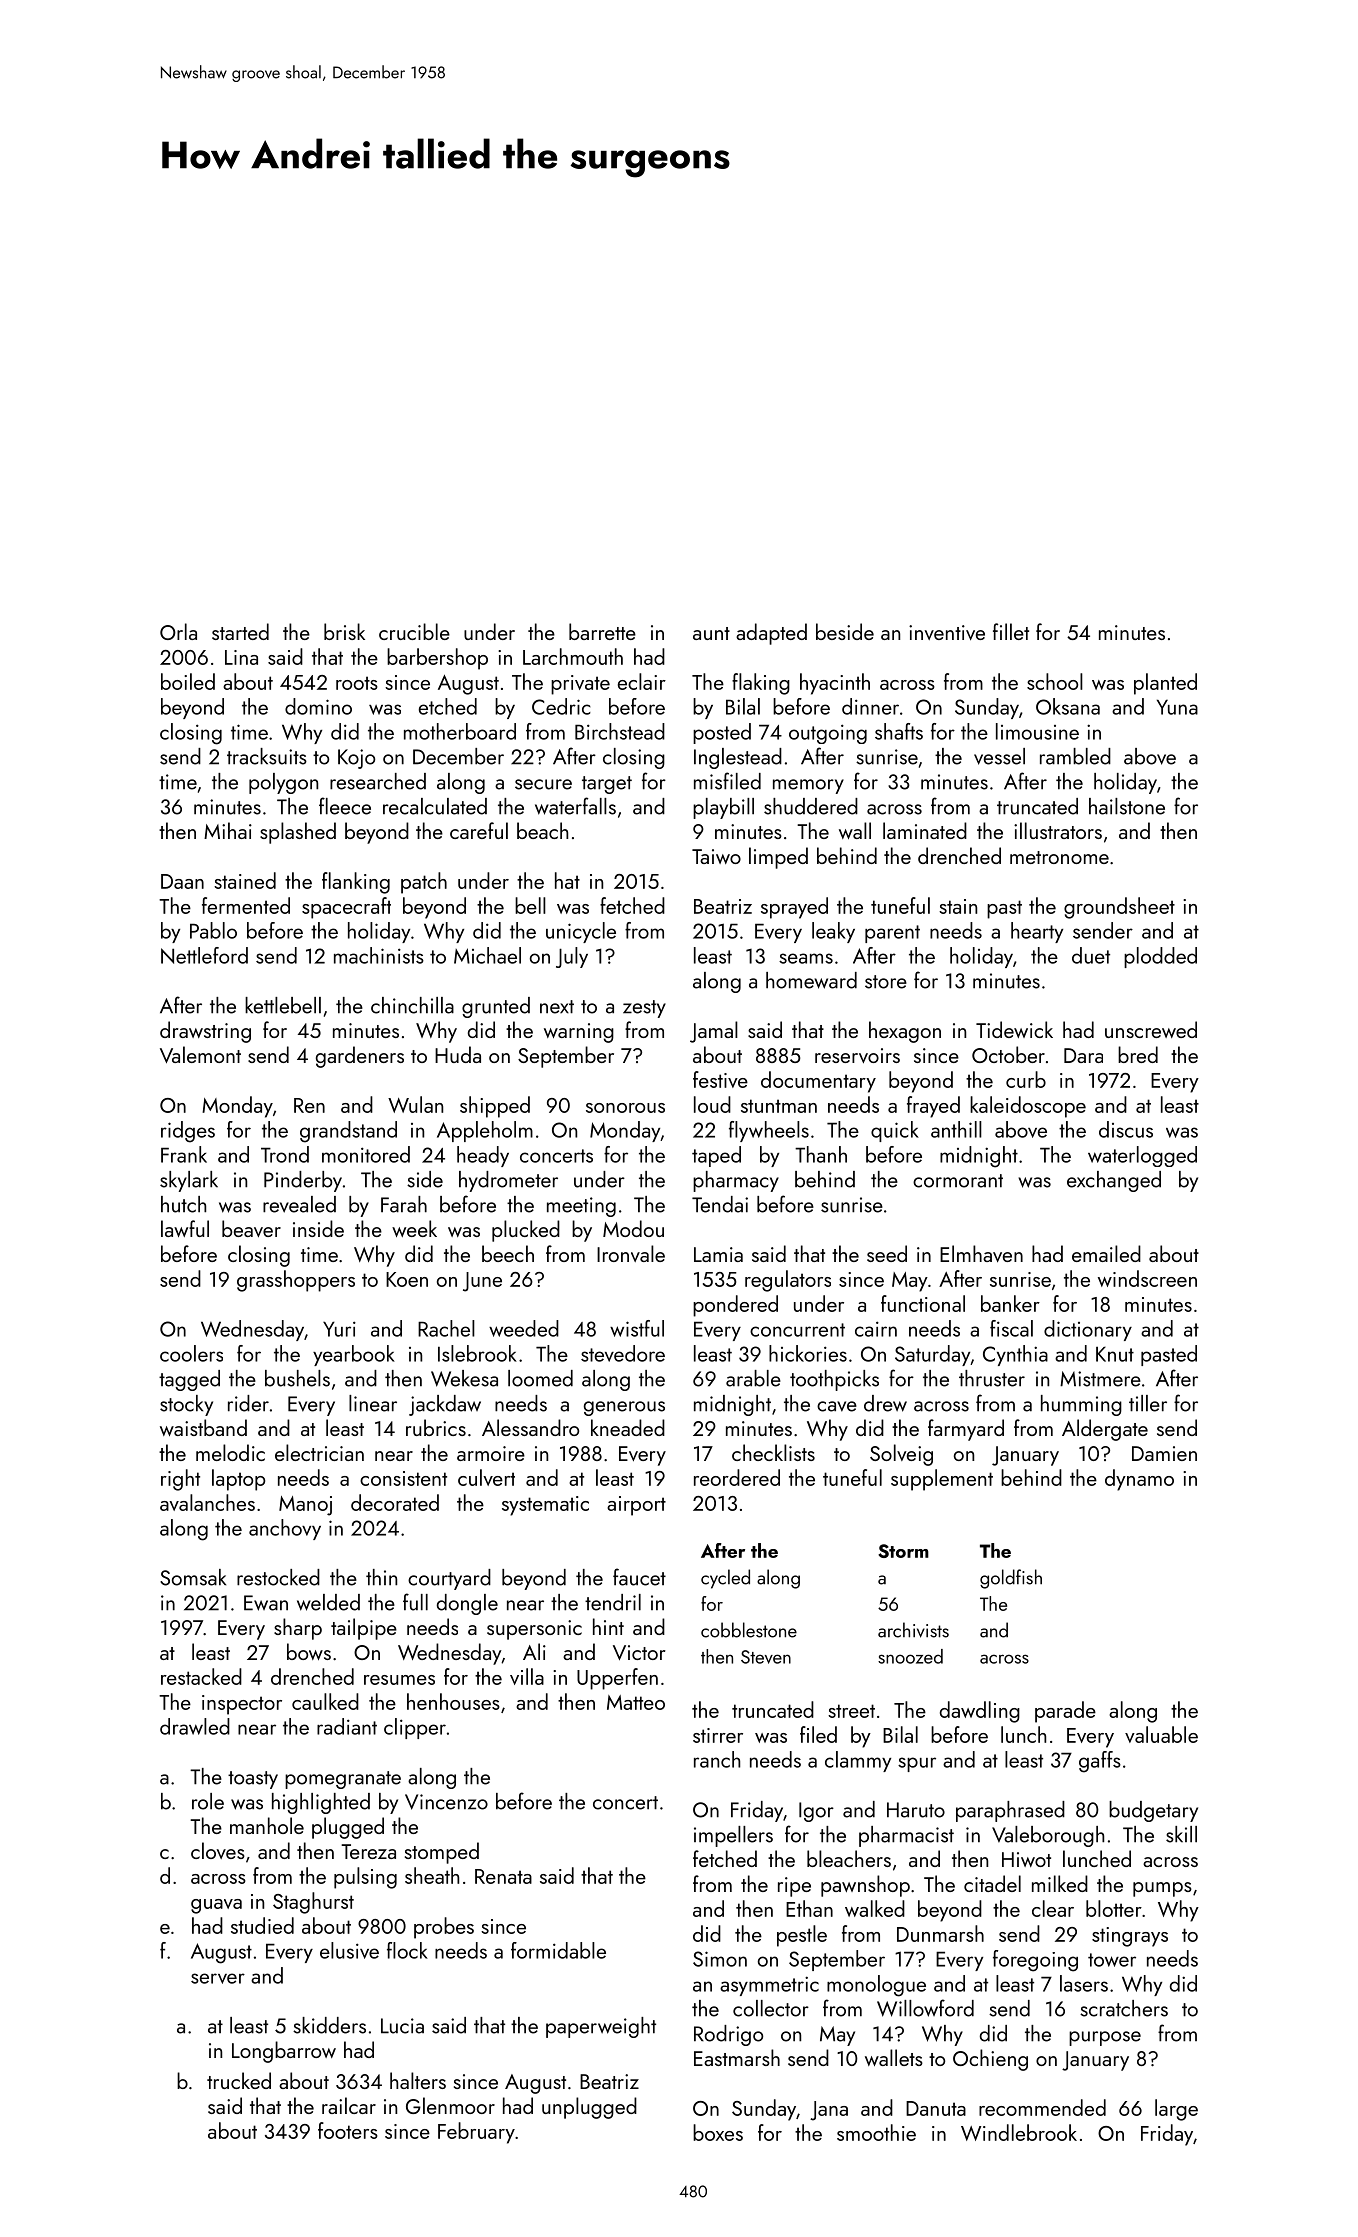  I want to click on lawful, so click(185, 1228).
